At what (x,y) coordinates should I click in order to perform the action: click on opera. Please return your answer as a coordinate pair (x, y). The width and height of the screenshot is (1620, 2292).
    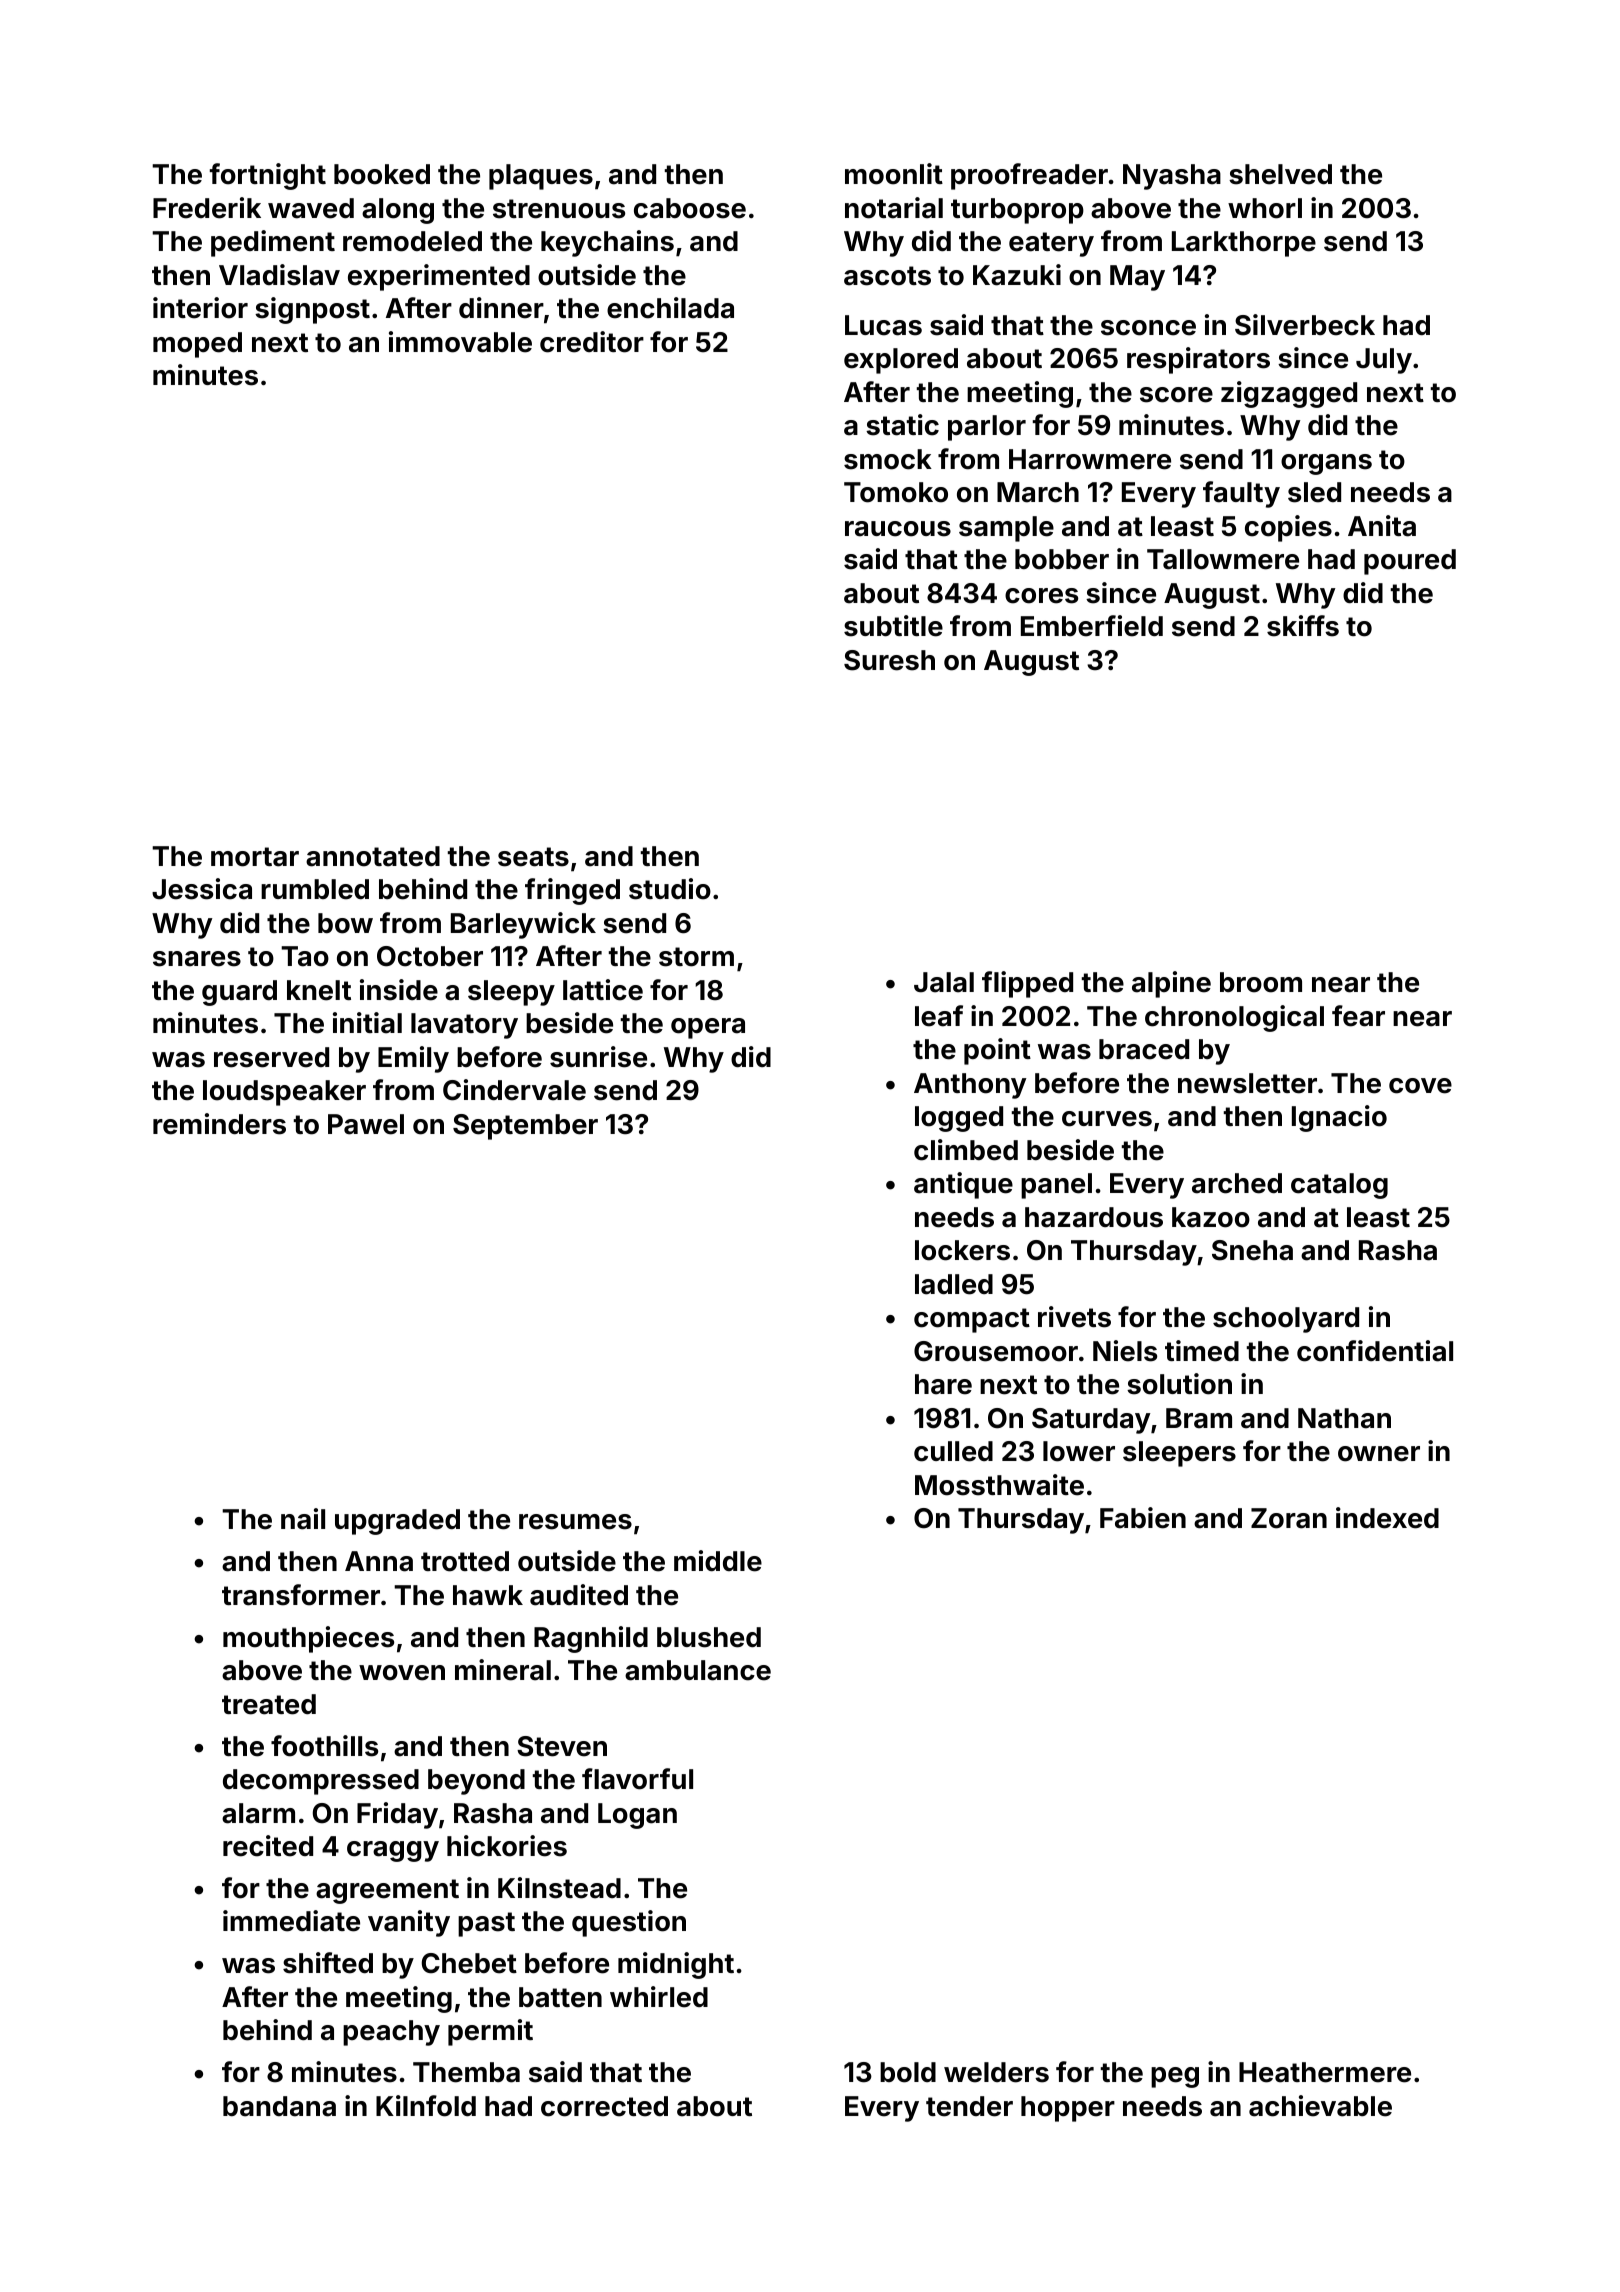
    Looking at the image, I should click on (708, 1028).
